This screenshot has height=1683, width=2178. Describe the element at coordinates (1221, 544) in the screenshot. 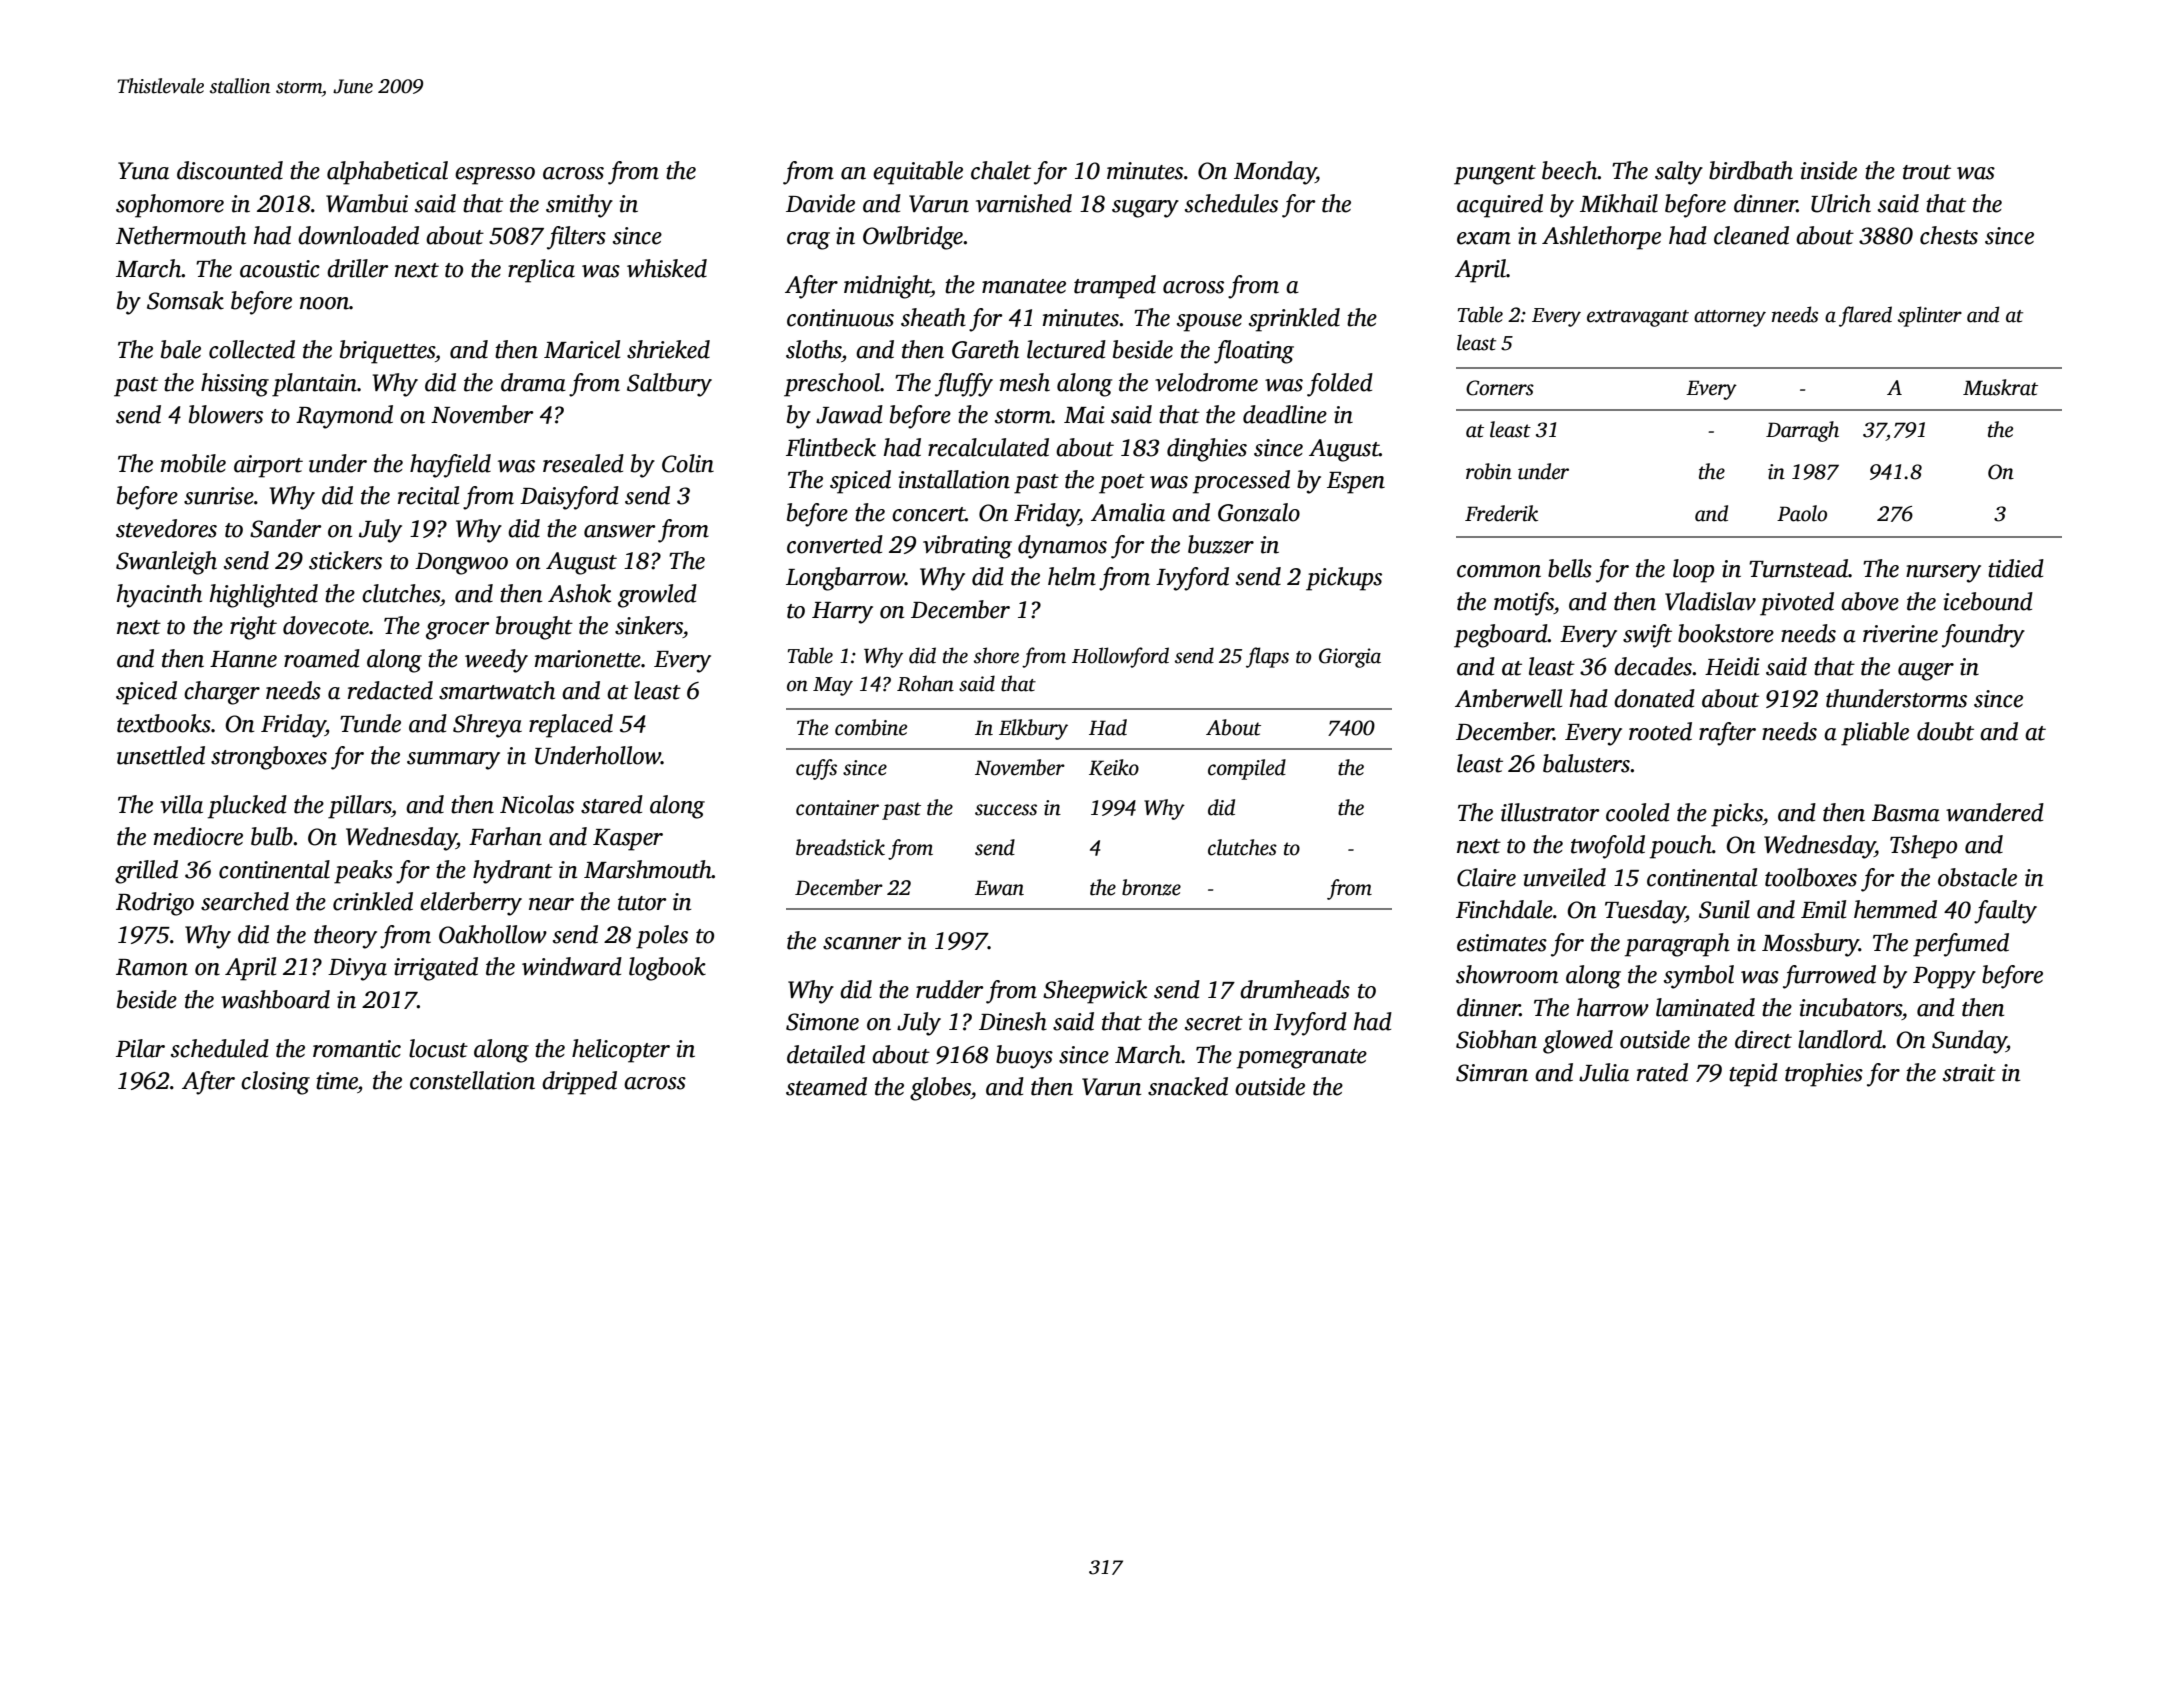

I see `buzzer` at that location.
